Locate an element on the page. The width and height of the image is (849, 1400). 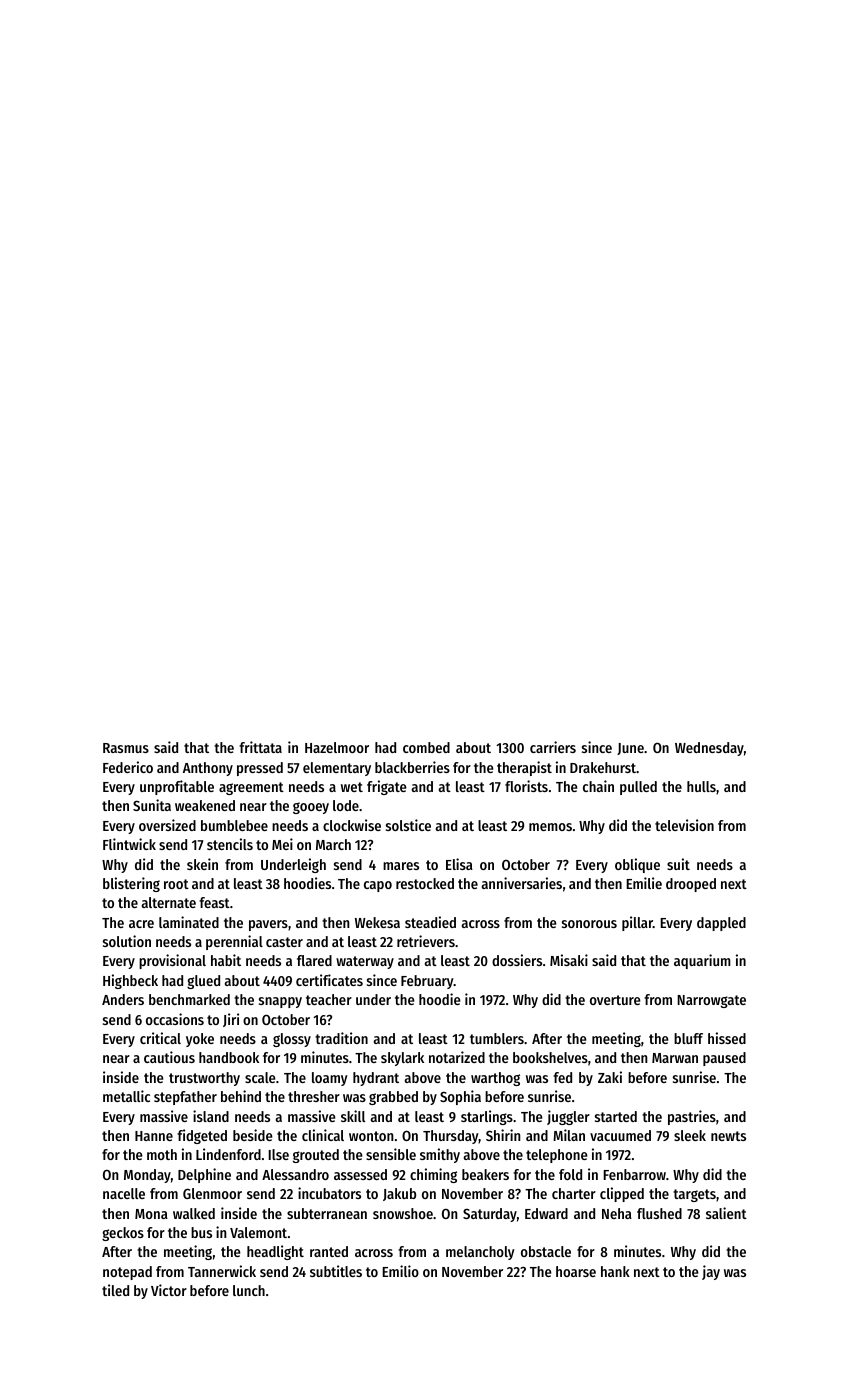
restocked is located at coordinates (425, 883).
